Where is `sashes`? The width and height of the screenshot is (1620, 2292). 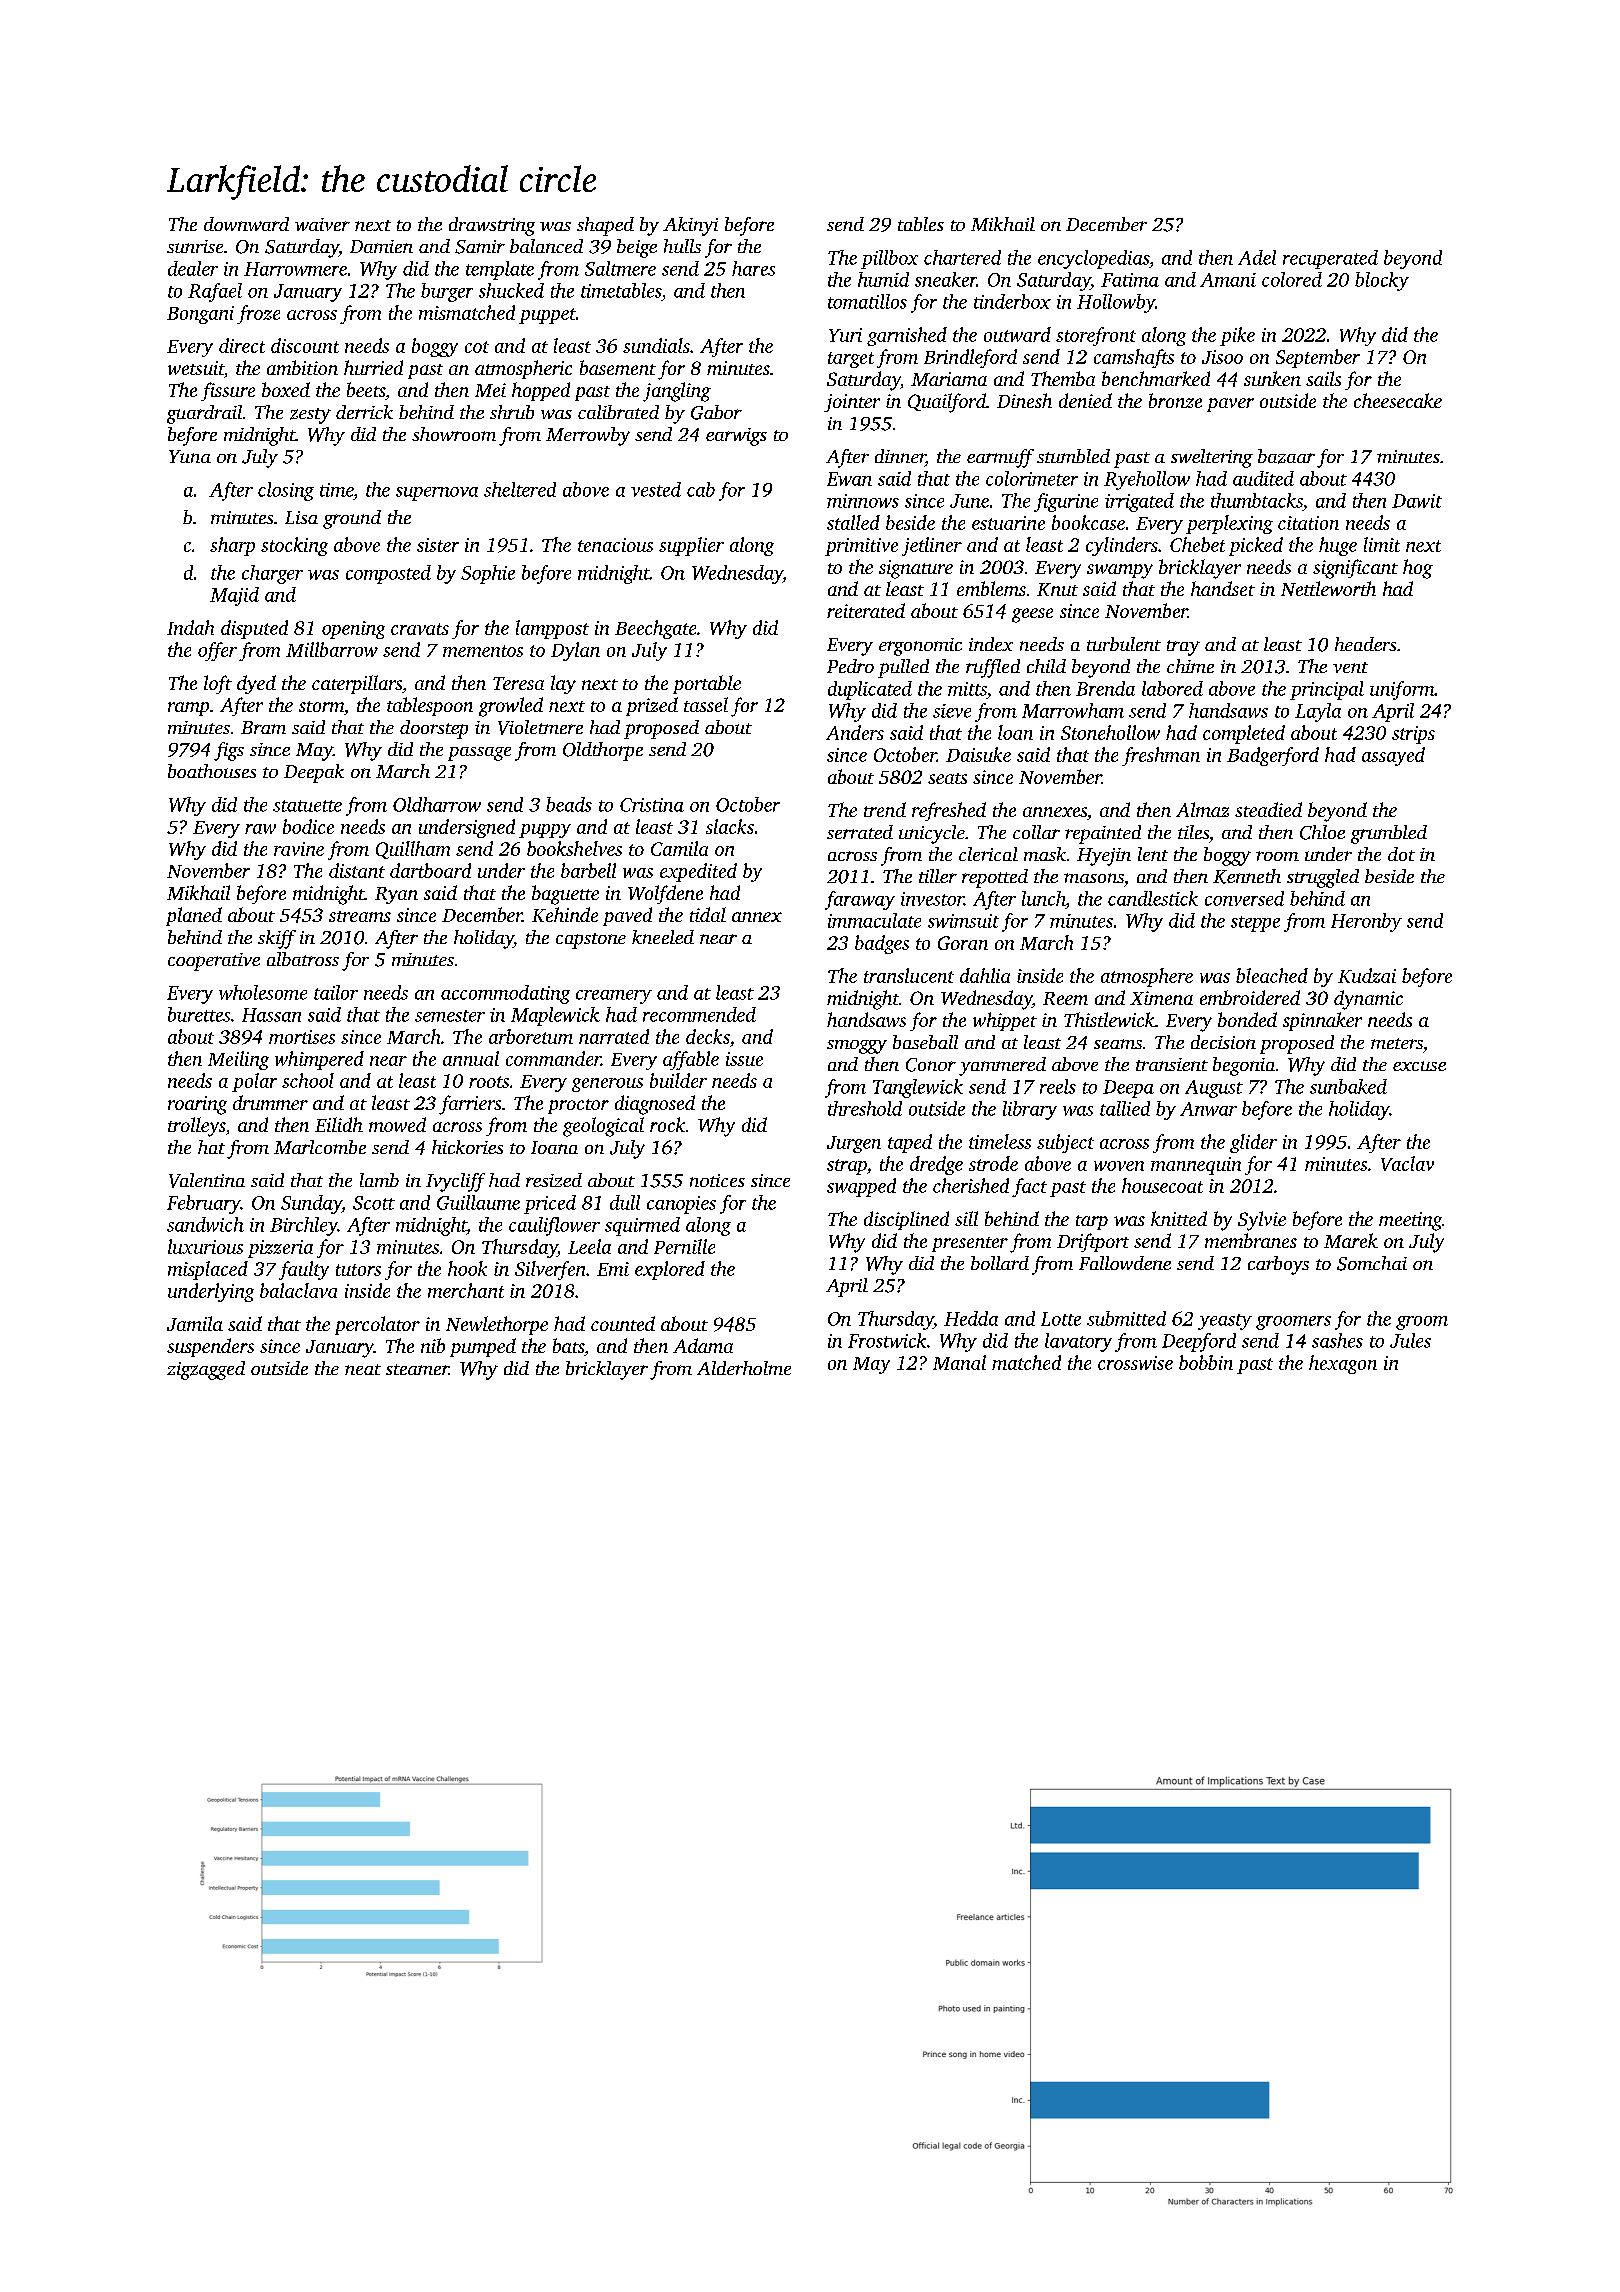 sashes is located at coordinates (1337, 1340).
